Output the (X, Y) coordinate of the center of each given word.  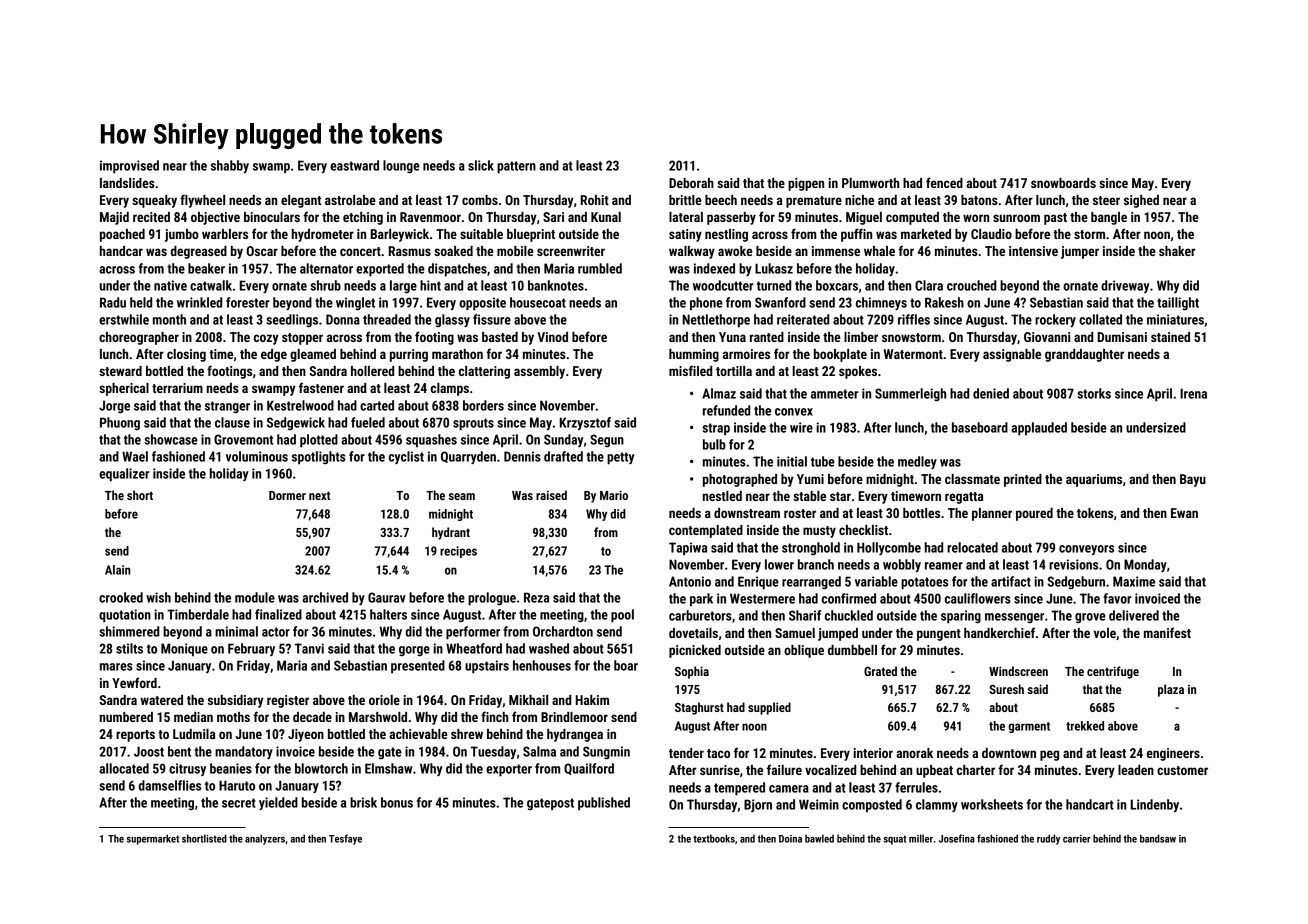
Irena (1193, 393)
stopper (302, 339)
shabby (230, 166)
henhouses (542, 665)
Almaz (719, 393)
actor (276, 632)
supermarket (153, 839)
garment (1029, 727)
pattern (516, 167)
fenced (944, 182)
